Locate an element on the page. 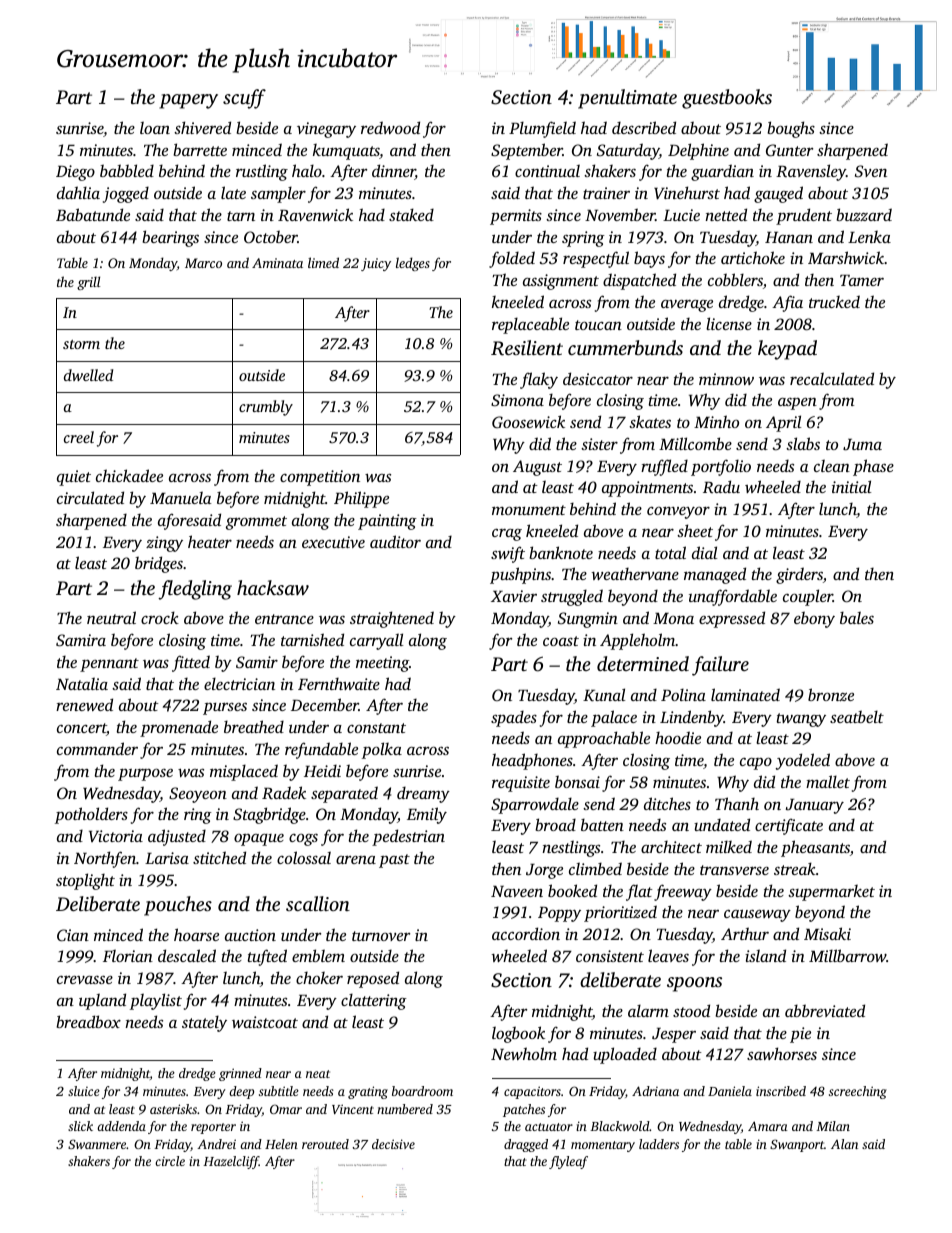 The height and width of the document is (1233, 952). crumbly is located at coordinates (266, 408).
